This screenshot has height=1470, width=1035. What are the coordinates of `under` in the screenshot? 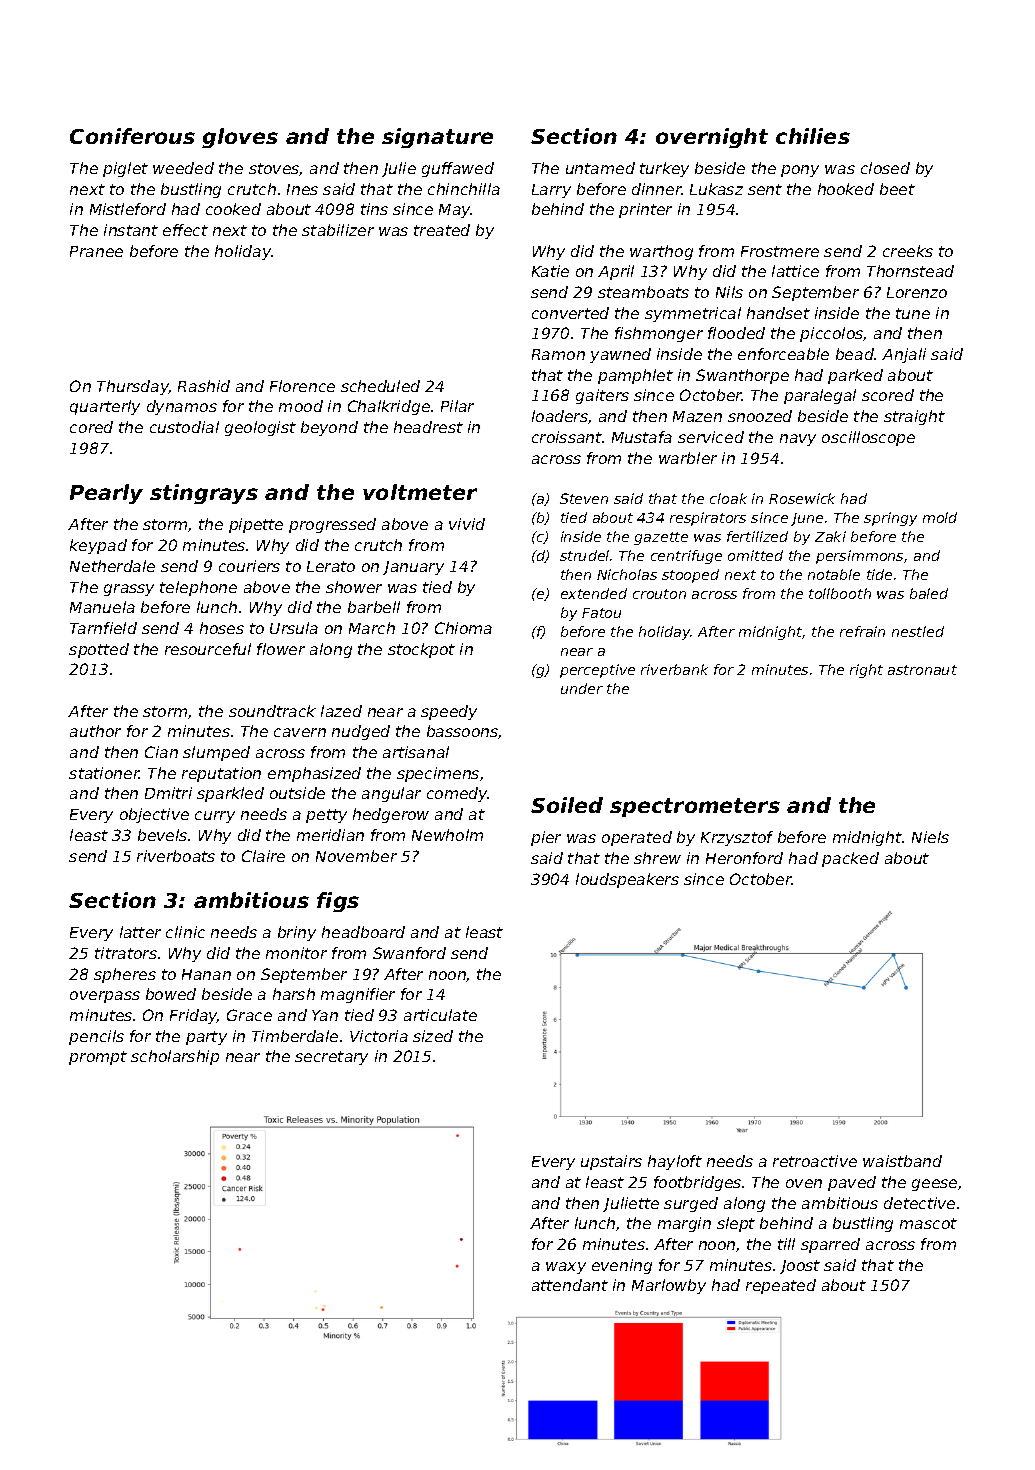 It's located at (582, 688).
